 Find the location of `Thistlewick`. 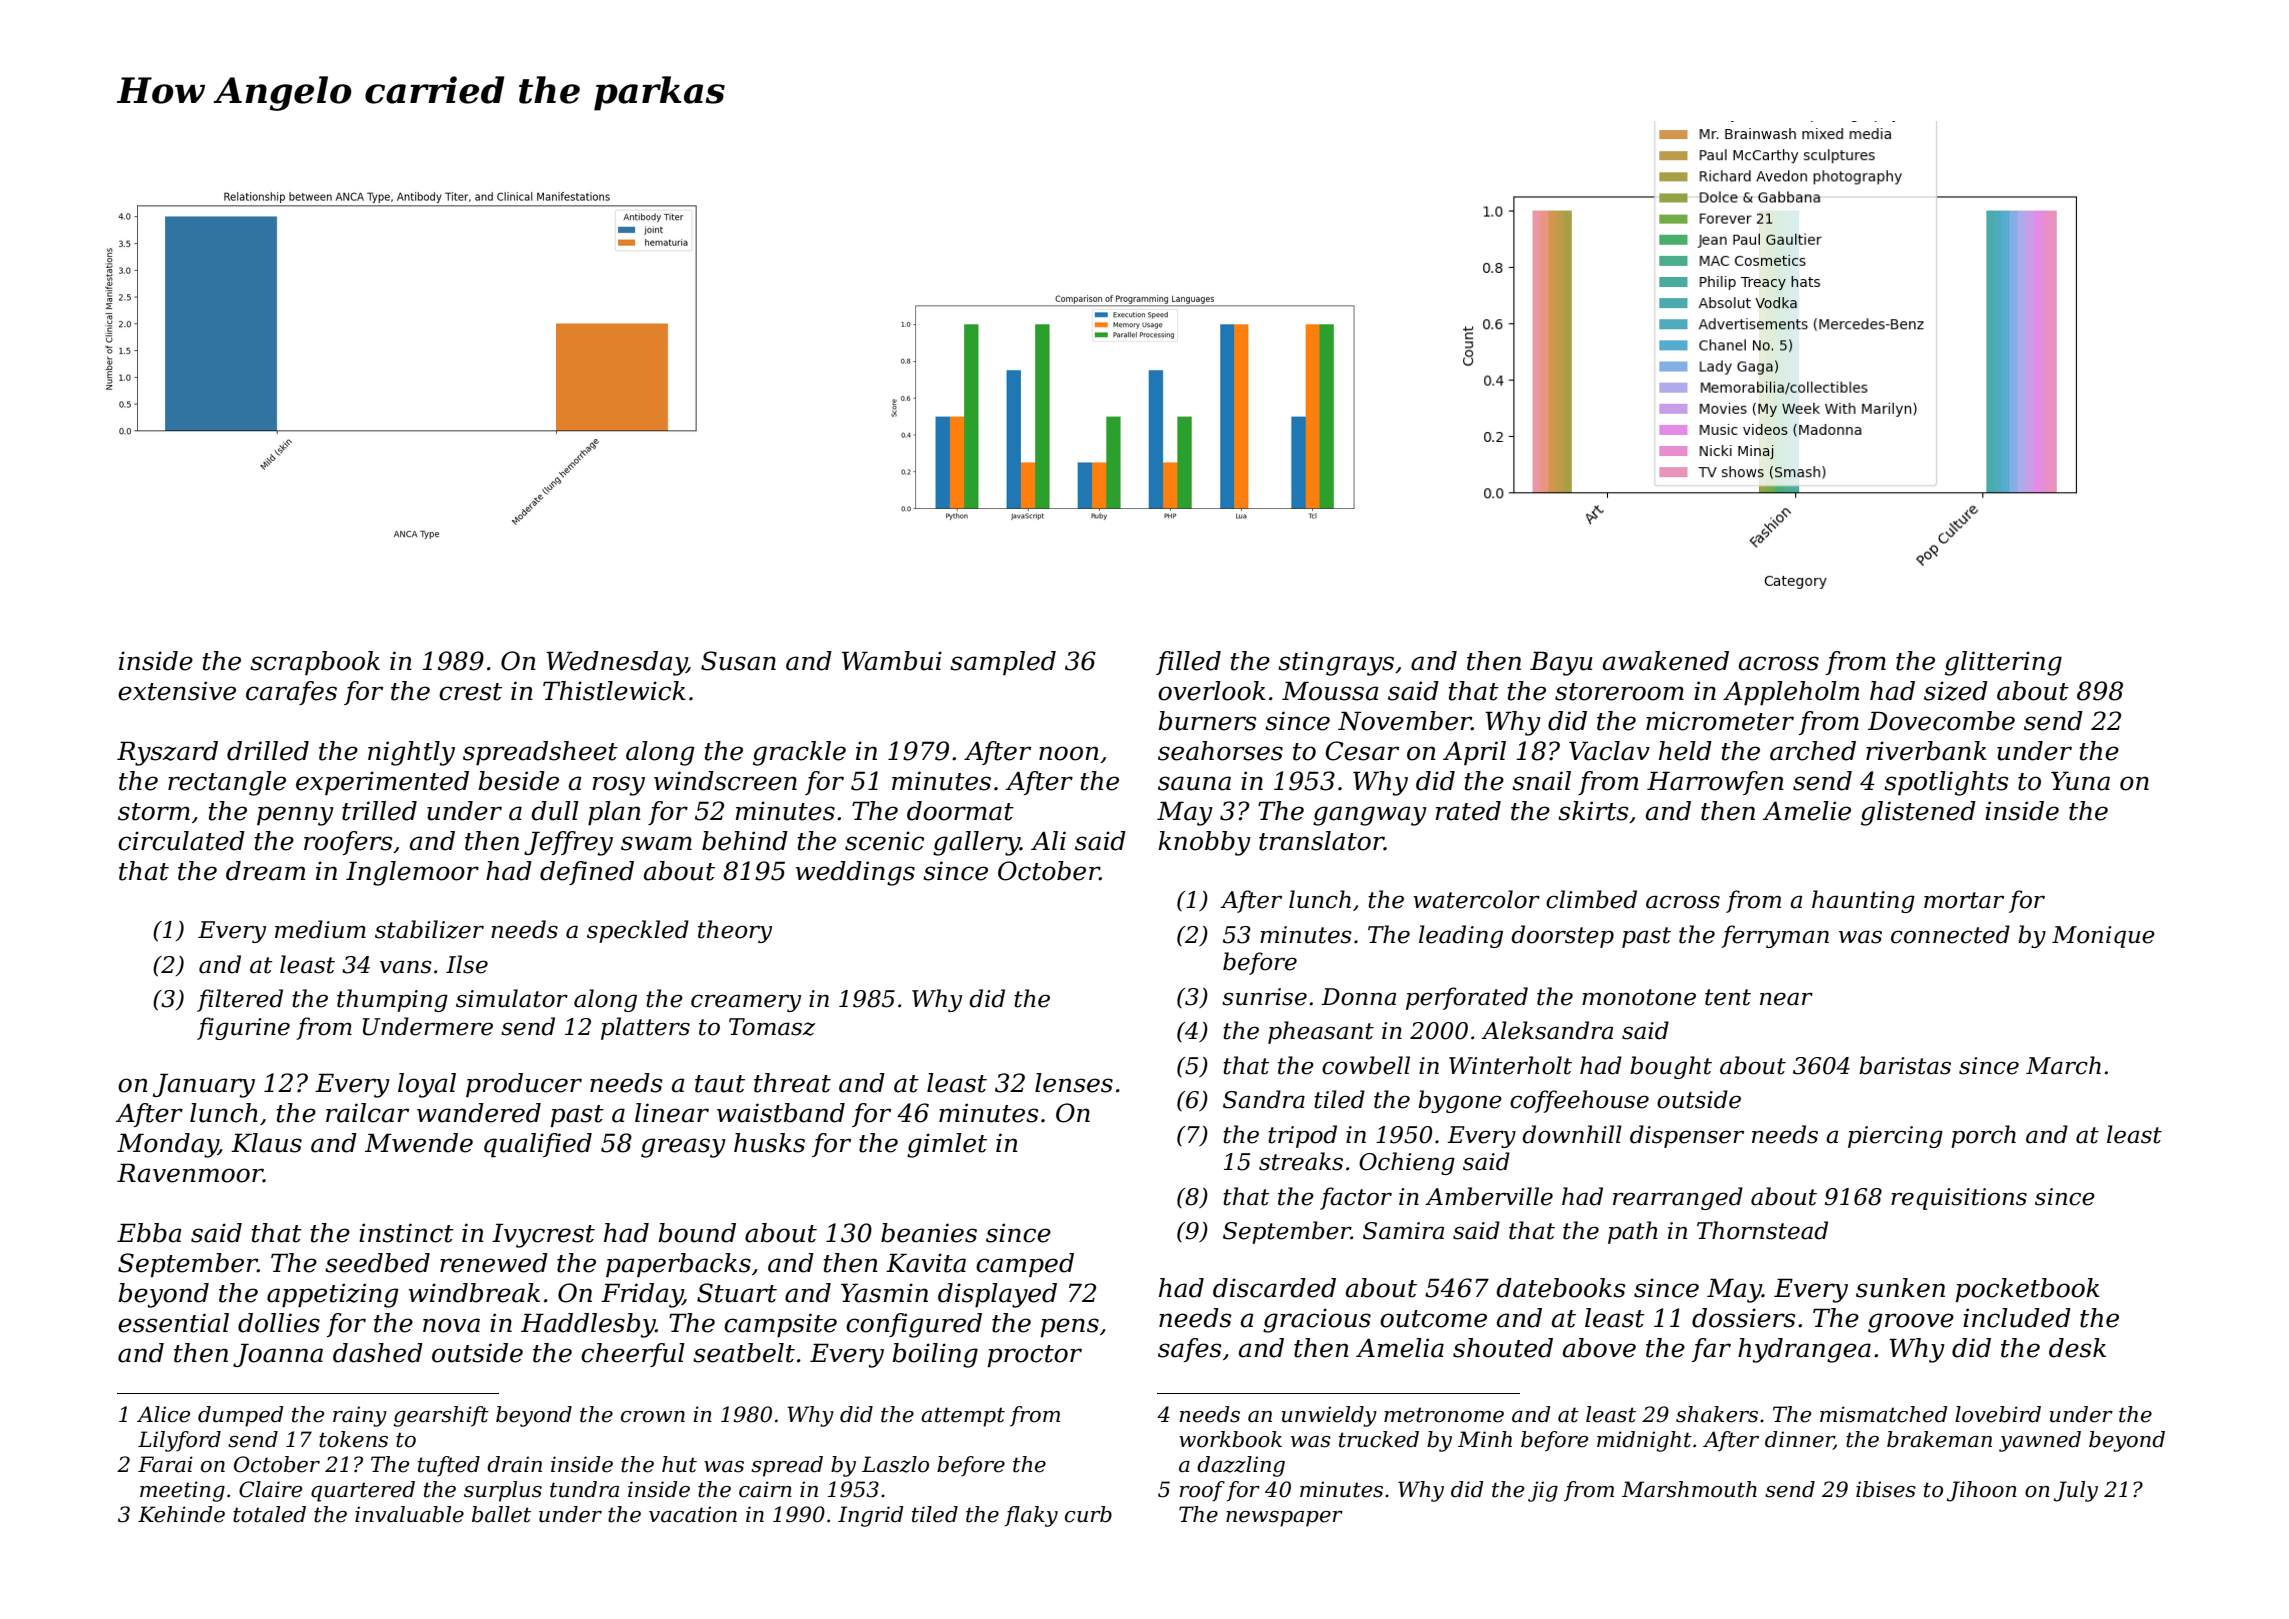

Thistlewick is located at coordinates (614, 691).
